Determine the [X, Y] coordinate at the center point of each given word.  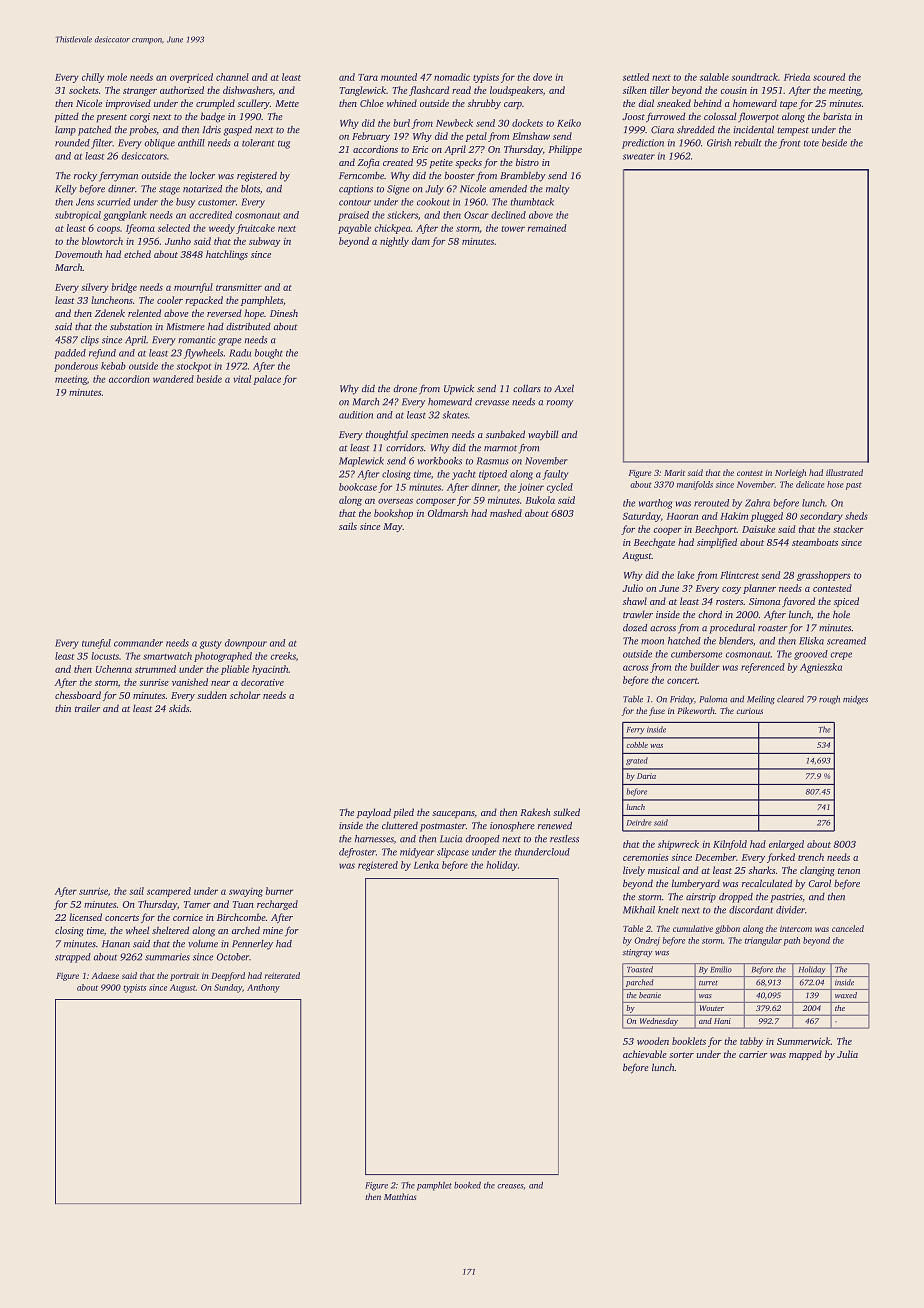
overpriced [191, 78]
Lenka [426, 865]
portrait [184, 976]
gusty [211, 644]
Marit [674, 473]
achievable [645, 1054]
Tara [368, 77]
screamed [846, 641]
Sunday [228, 988]
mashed [506, 513]
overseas [395, 501]
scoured [829, 77]
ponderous [76, 367]
